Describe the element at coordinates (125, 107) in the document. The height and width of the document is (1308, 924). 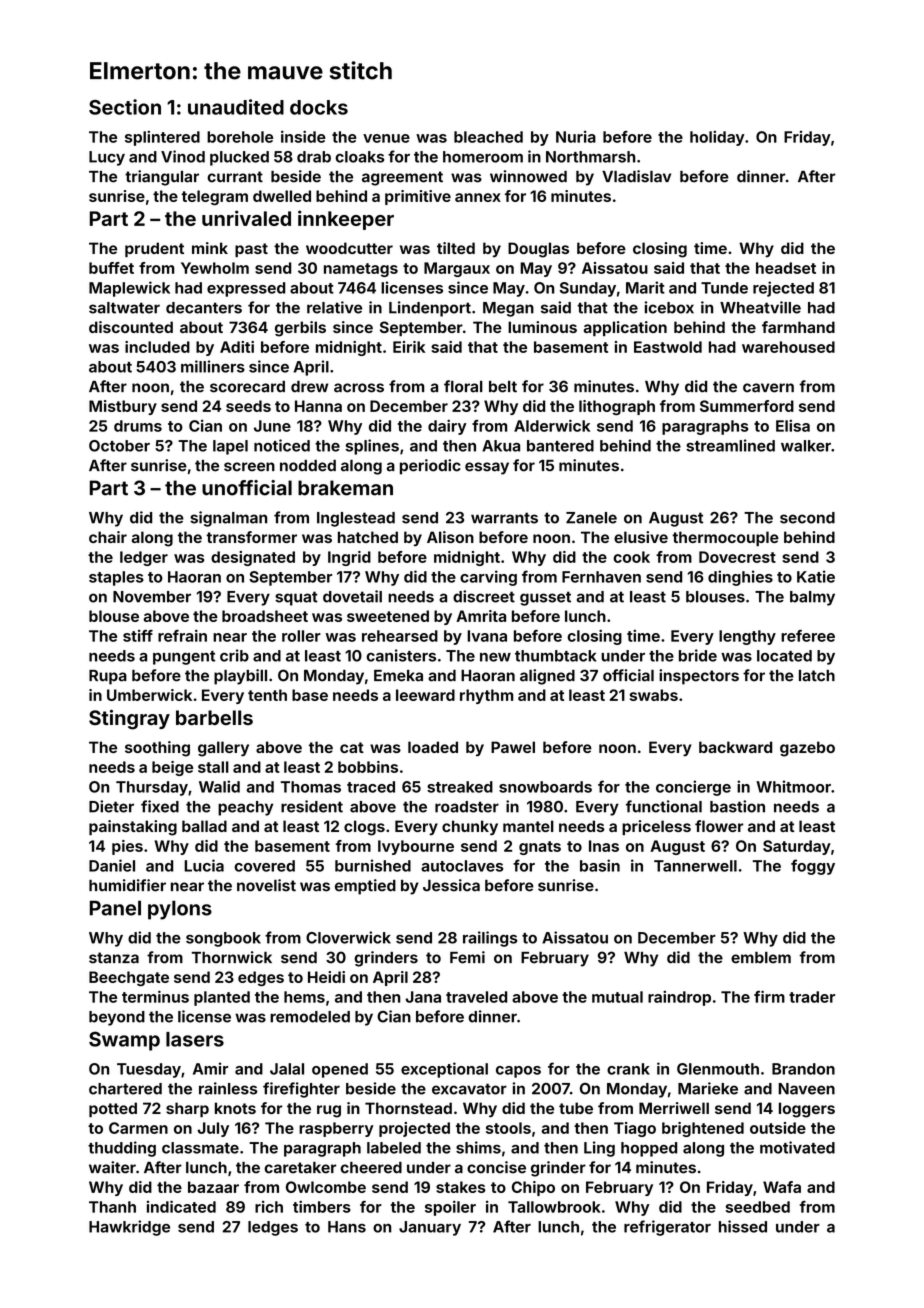
I see `Section` at that location.
